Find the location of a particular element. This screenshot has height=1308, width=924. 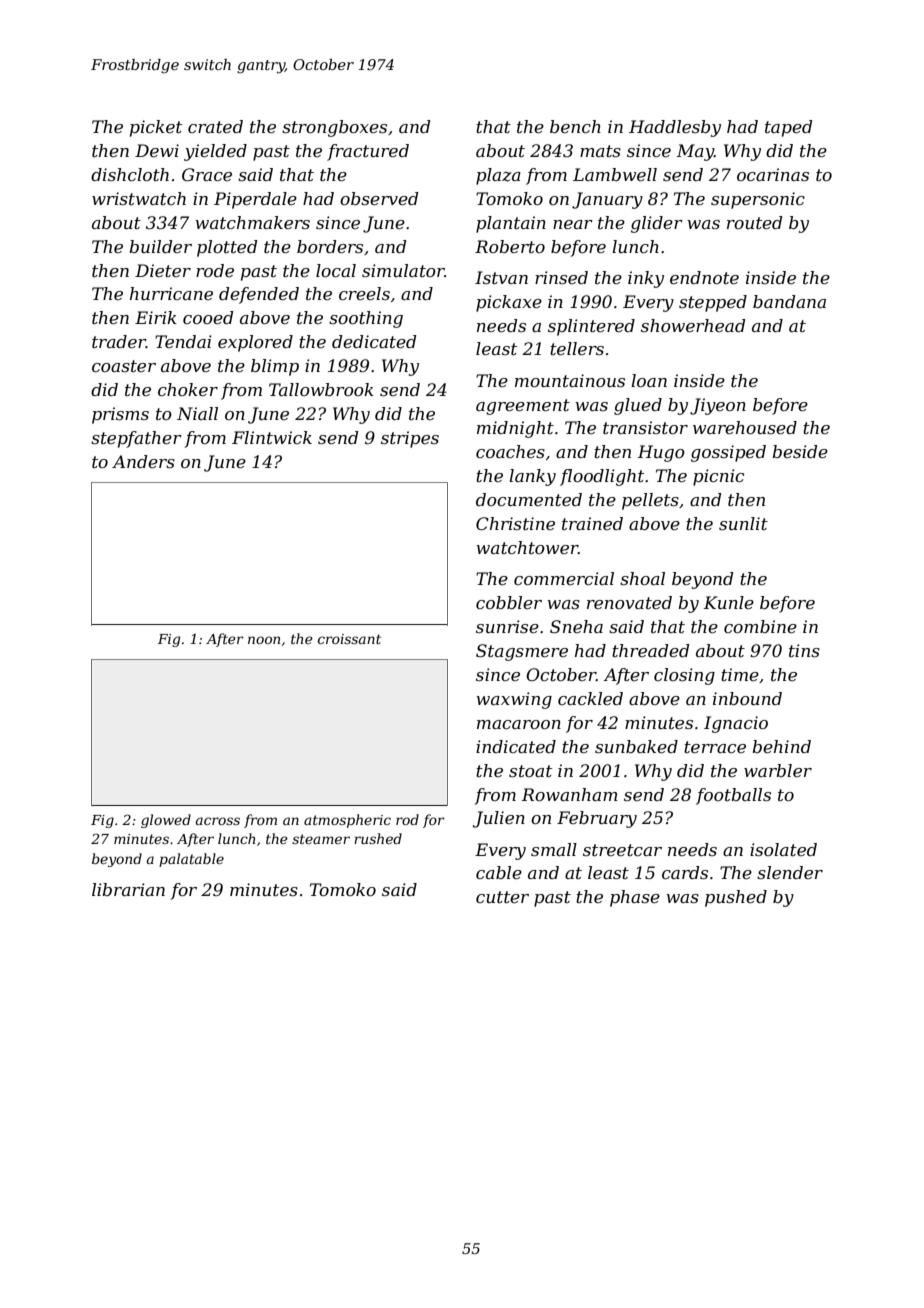

glowed is located at coordinates (166, 821).
